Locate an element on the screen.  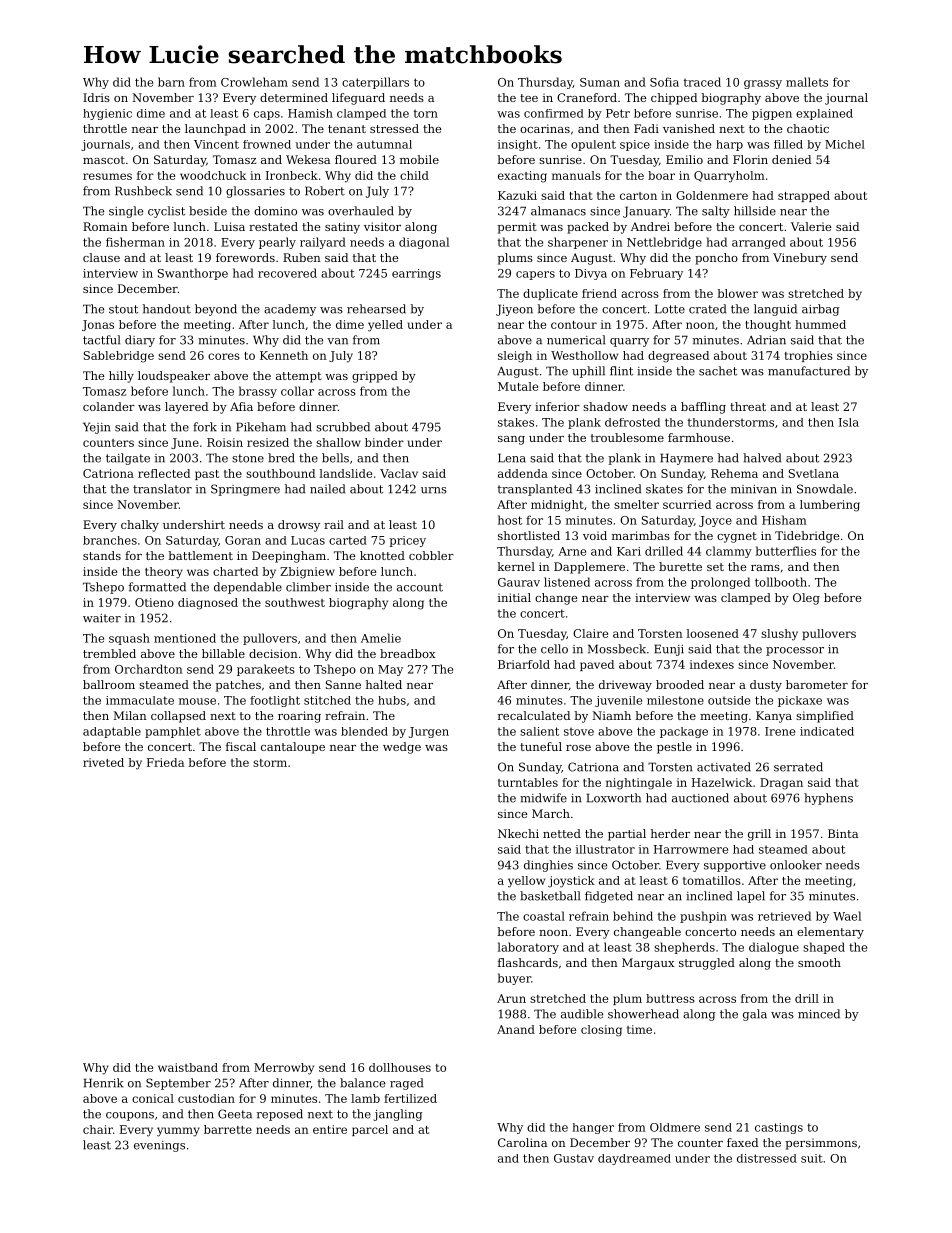
caterpillars is located at coordinates (375, 83).
